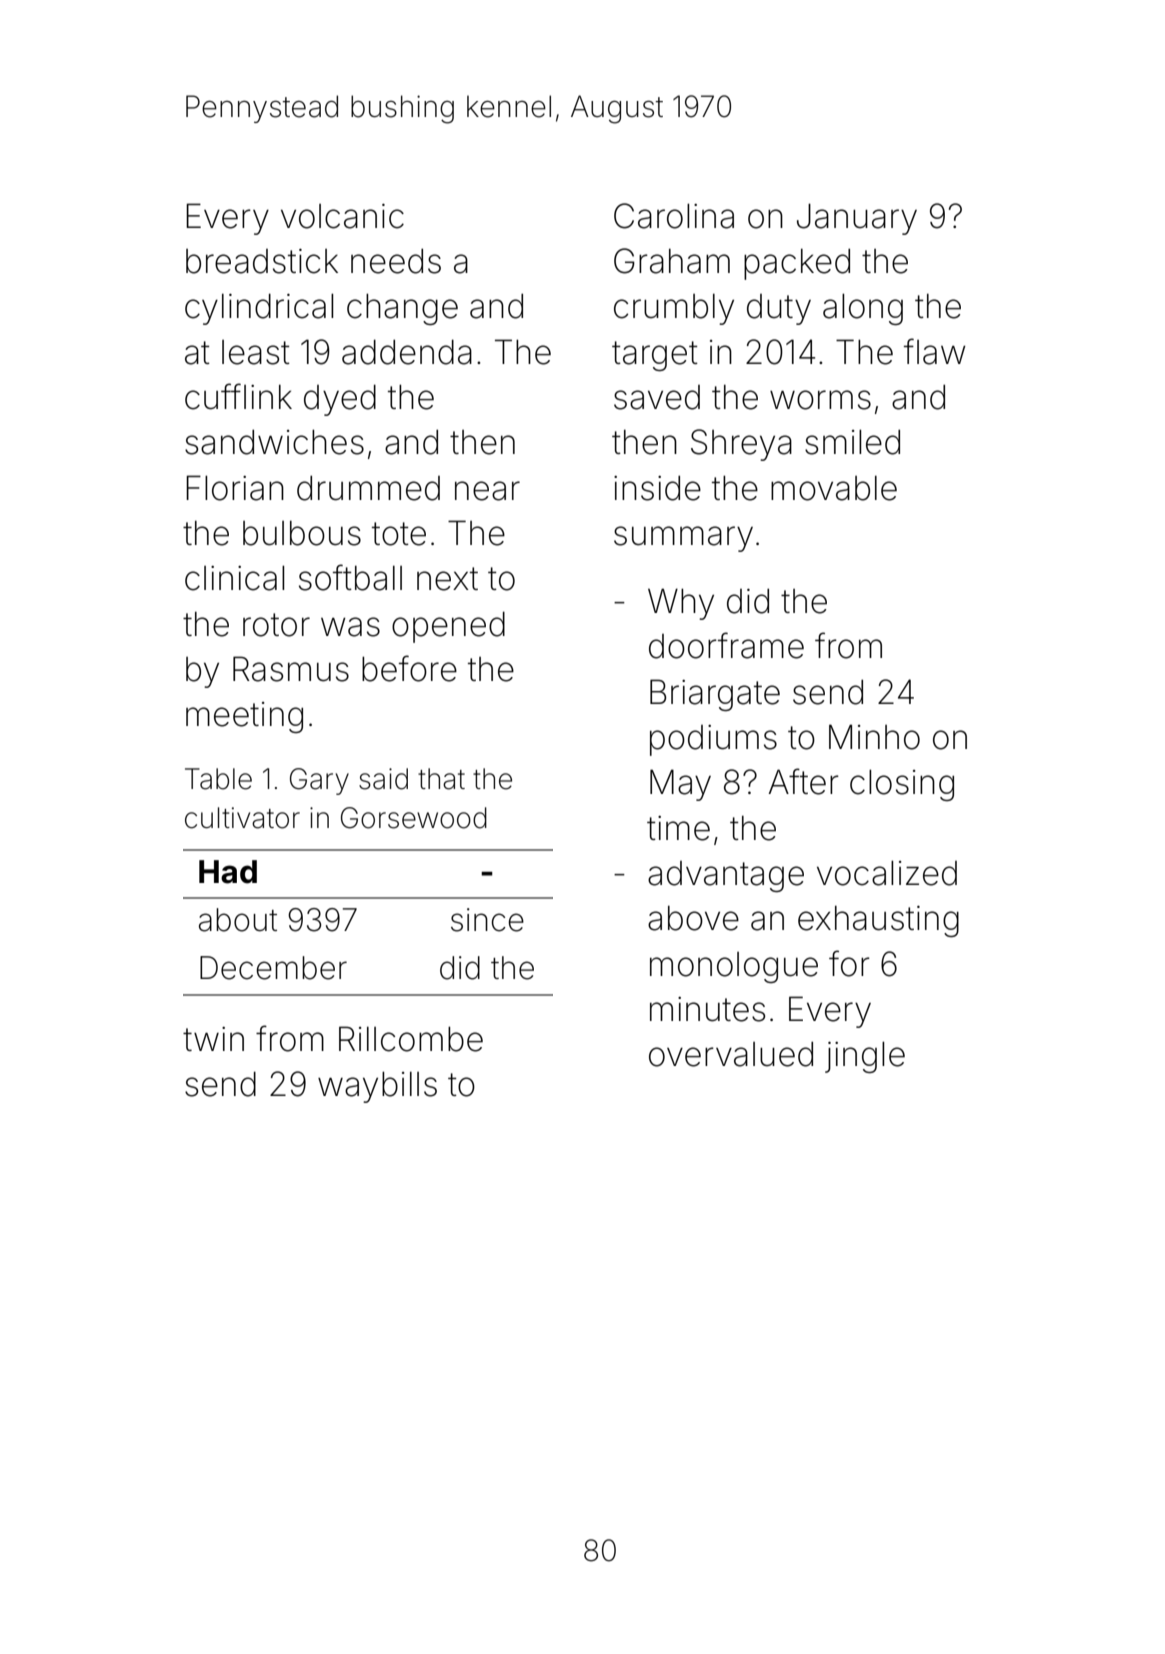 The width and height of the image is (1165, 1654). I want to click on least, so click(256, 352).
